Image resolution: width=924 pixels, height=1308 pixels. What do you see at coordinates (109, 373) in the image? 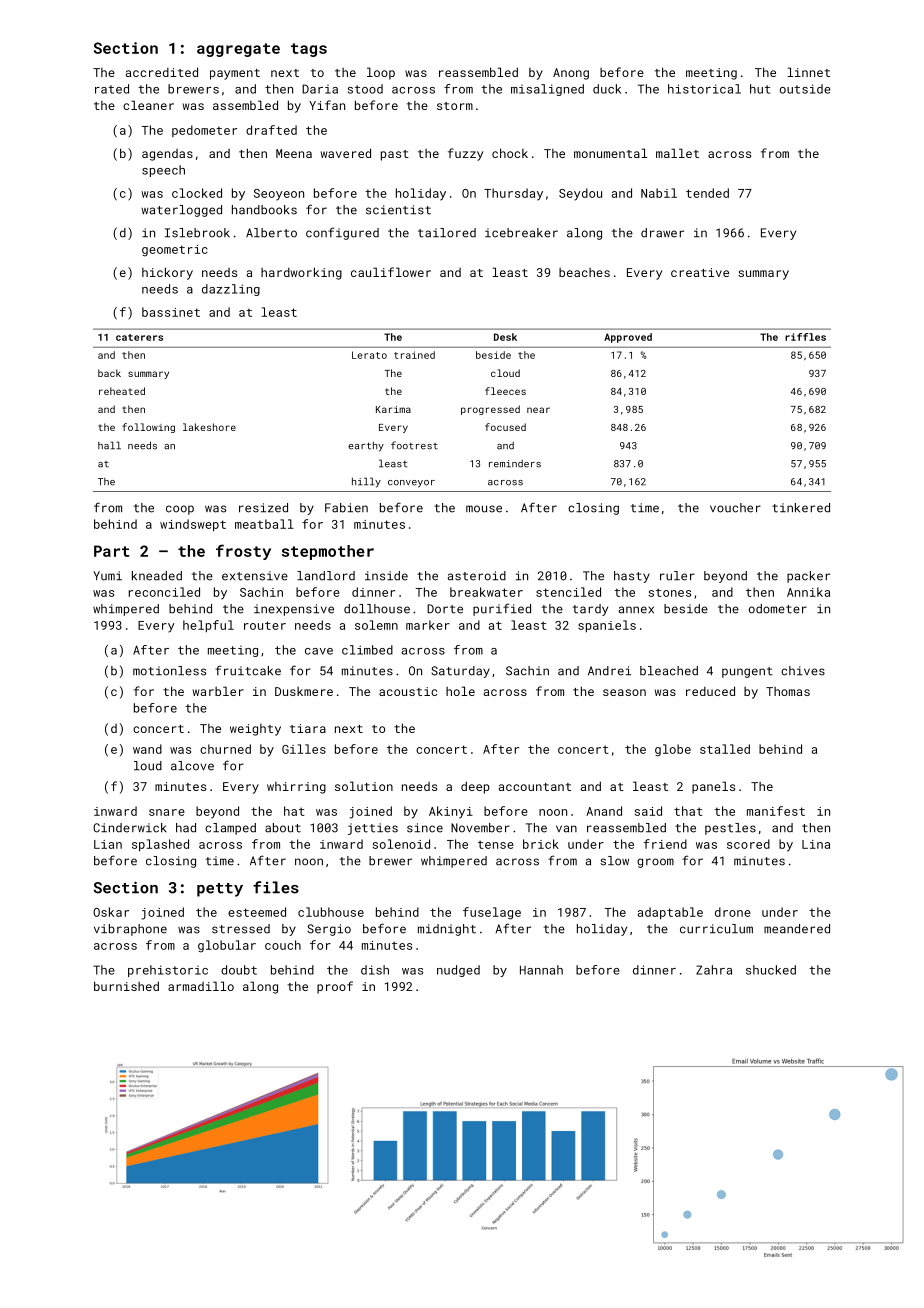
I see `back` at bounding box center [109, 373].
